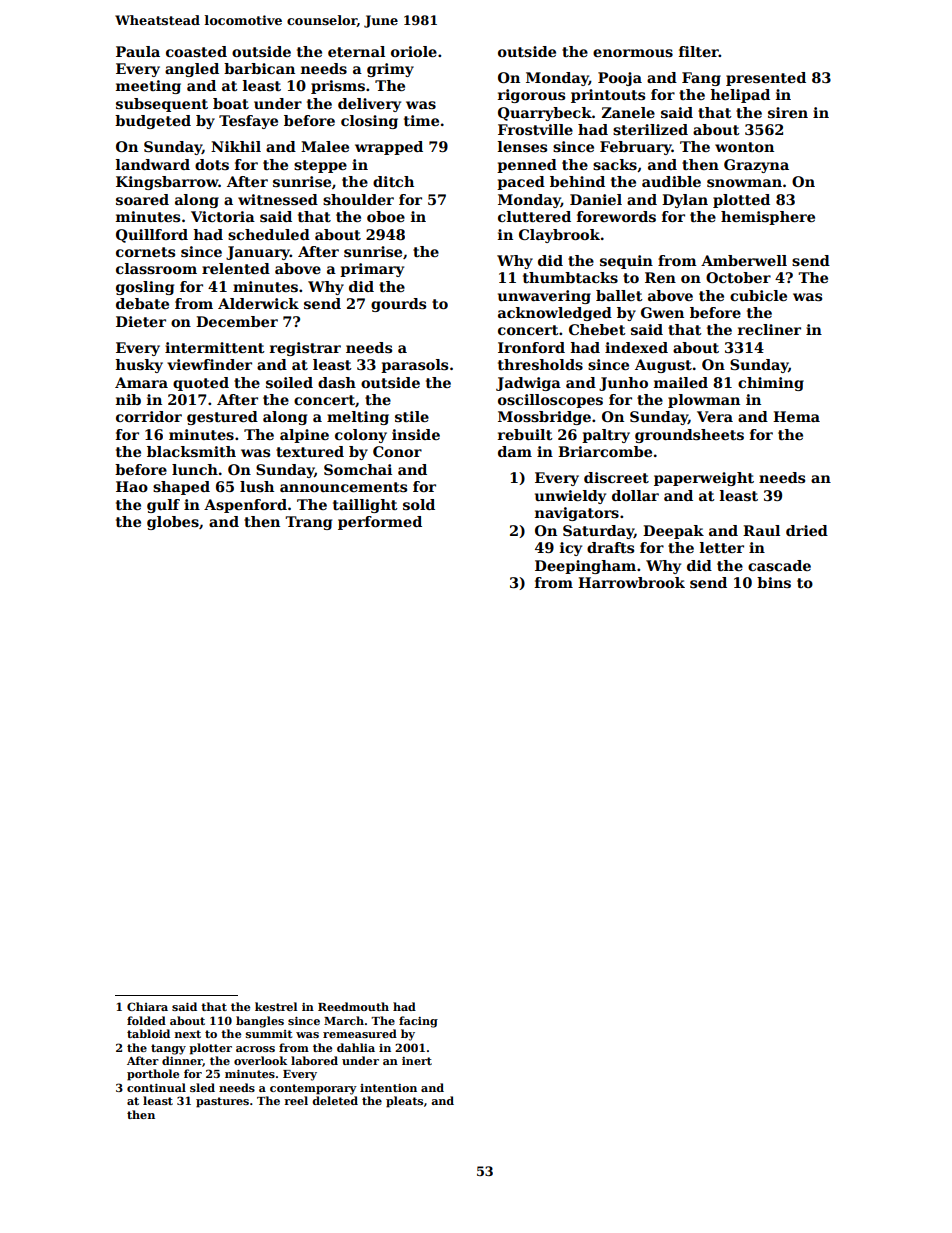 This document has height=1233, width=952. I want to click on Aspenford, so click(245, 506).
